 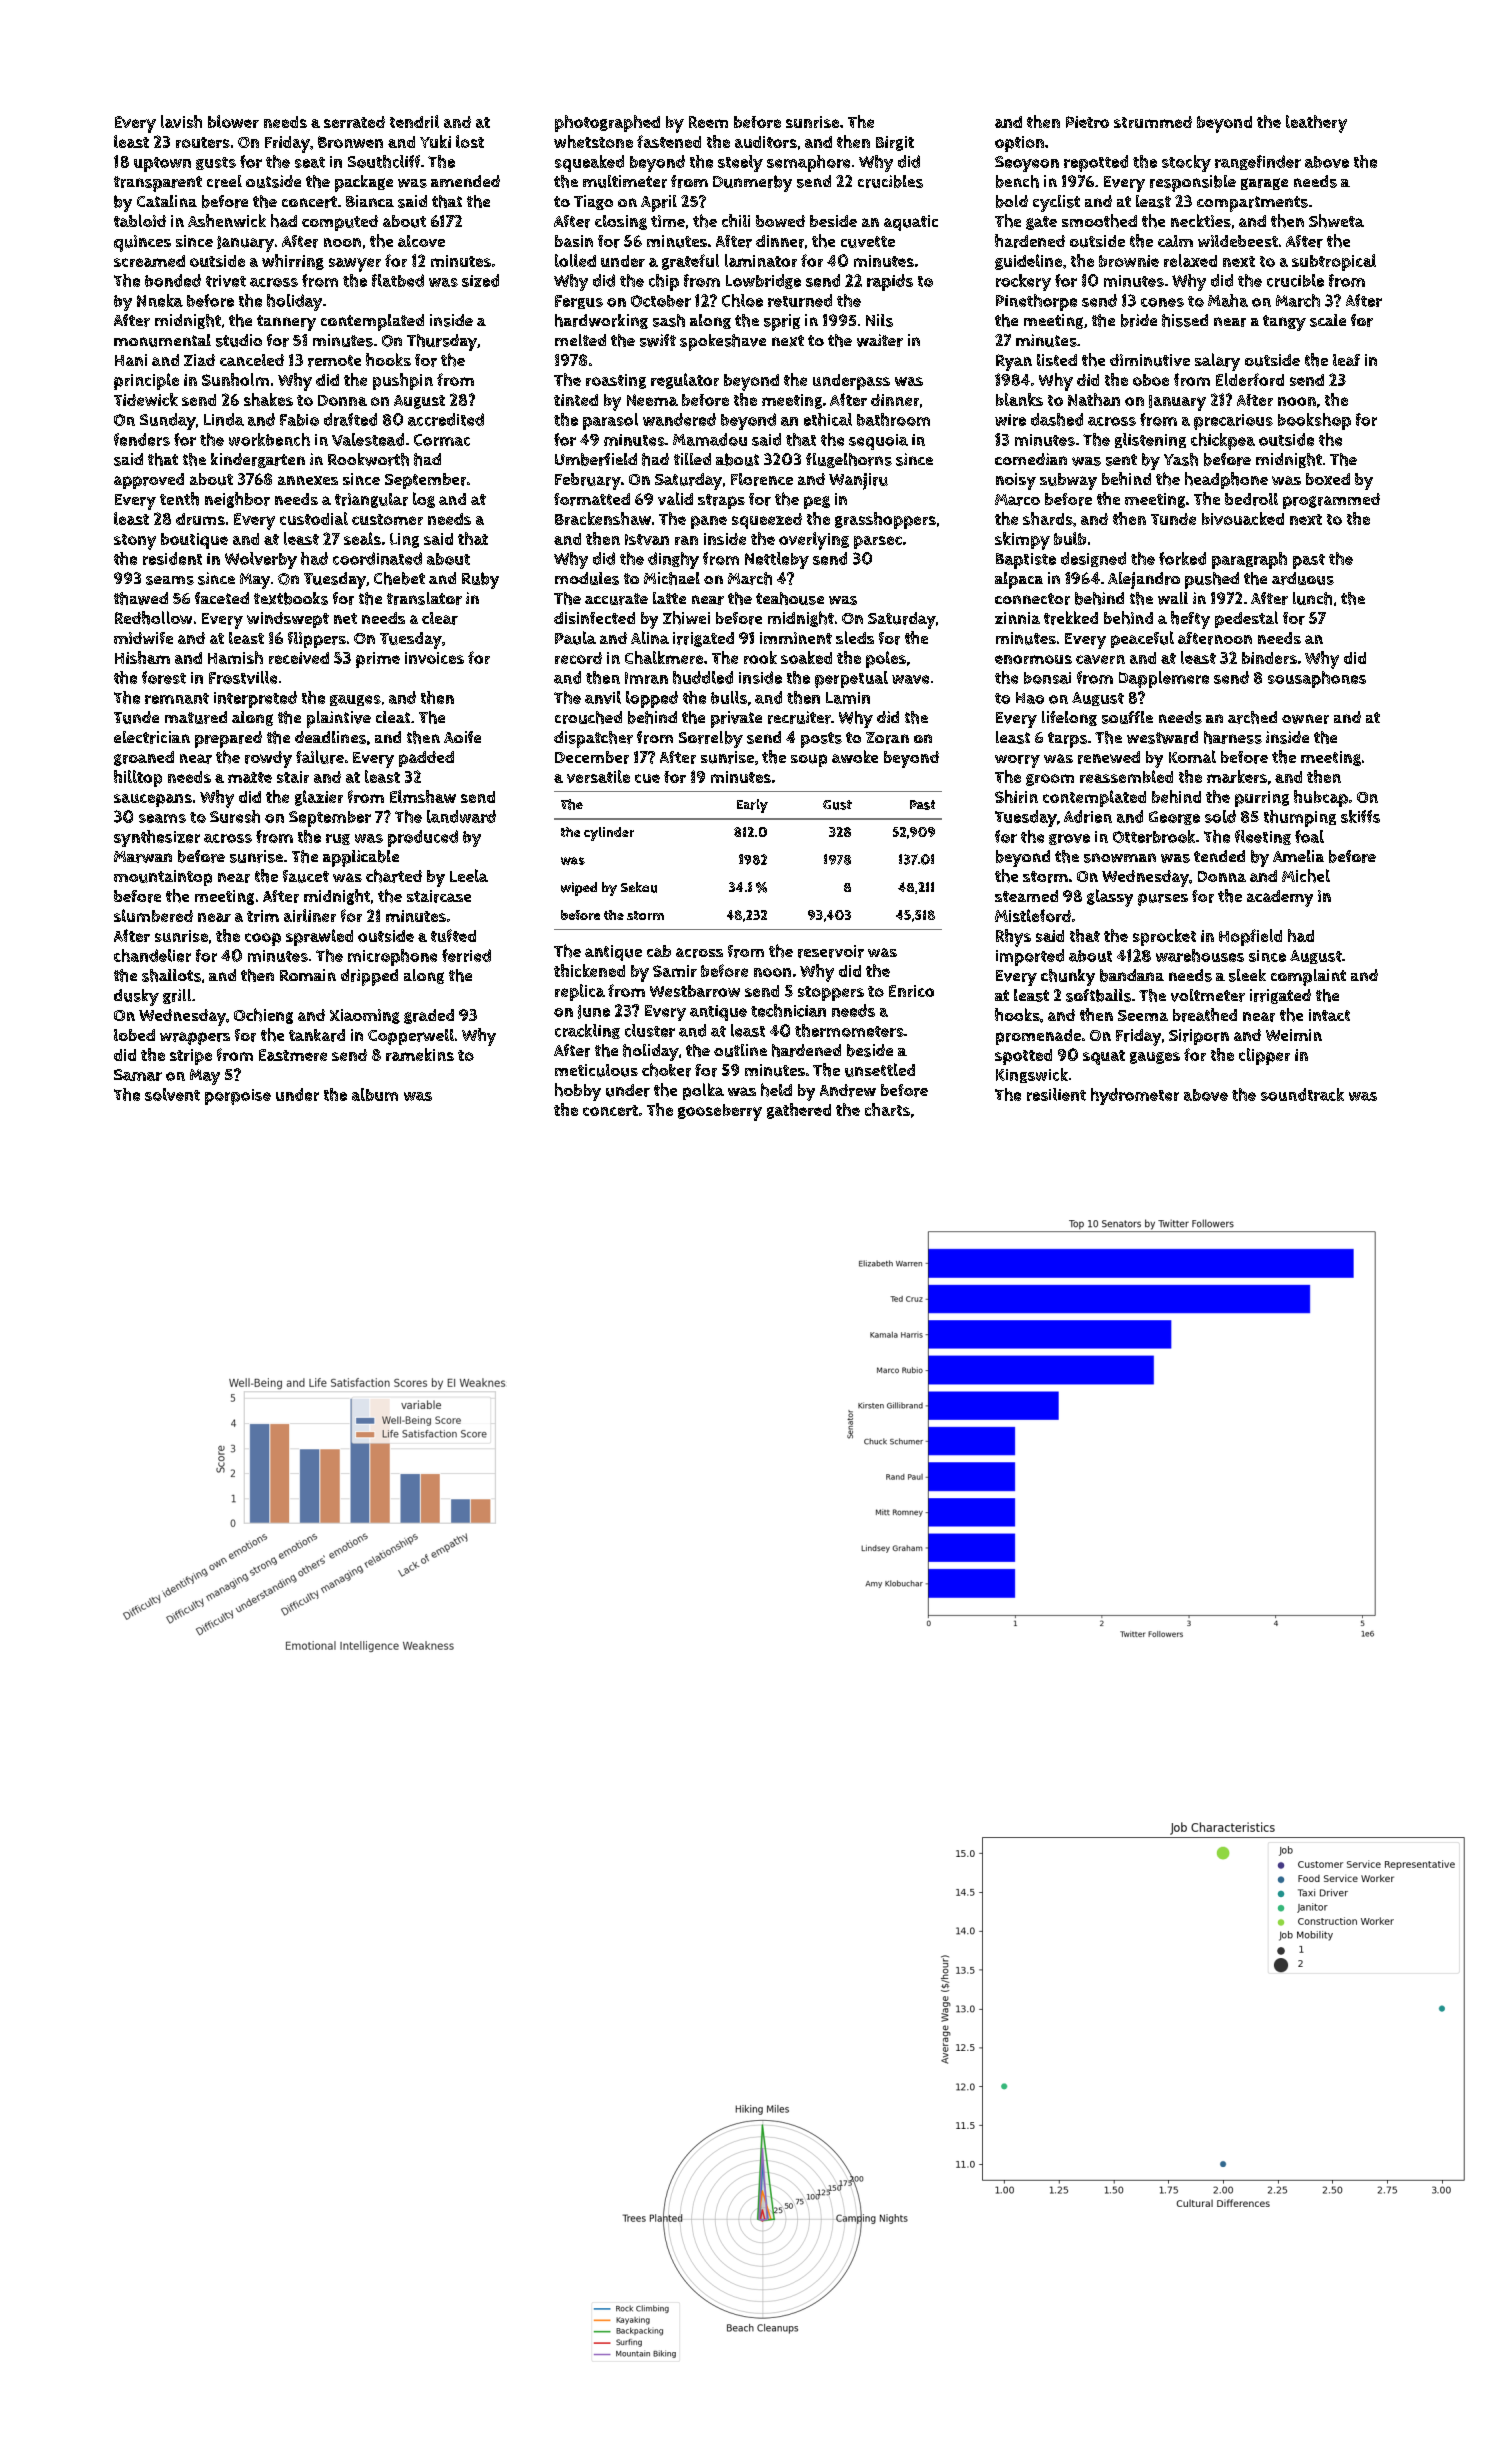 I want to click on Wanjiru, so click(x=858, y=481).
